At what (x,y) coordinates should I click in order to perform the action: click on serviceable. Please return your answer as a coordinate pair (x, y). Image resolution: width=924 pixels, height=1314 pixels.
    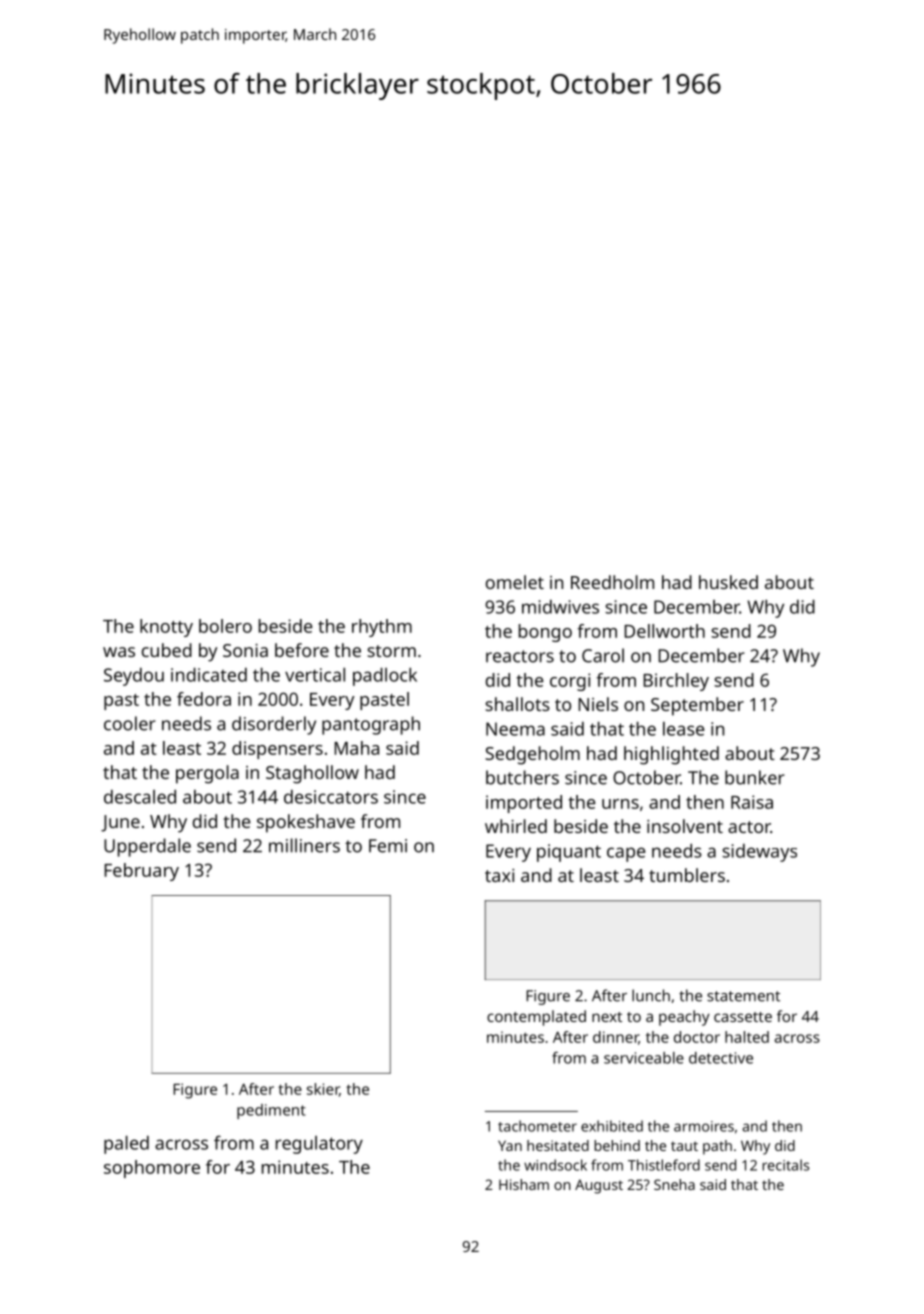
    Looking at the image, I should click on (644, 1058).
